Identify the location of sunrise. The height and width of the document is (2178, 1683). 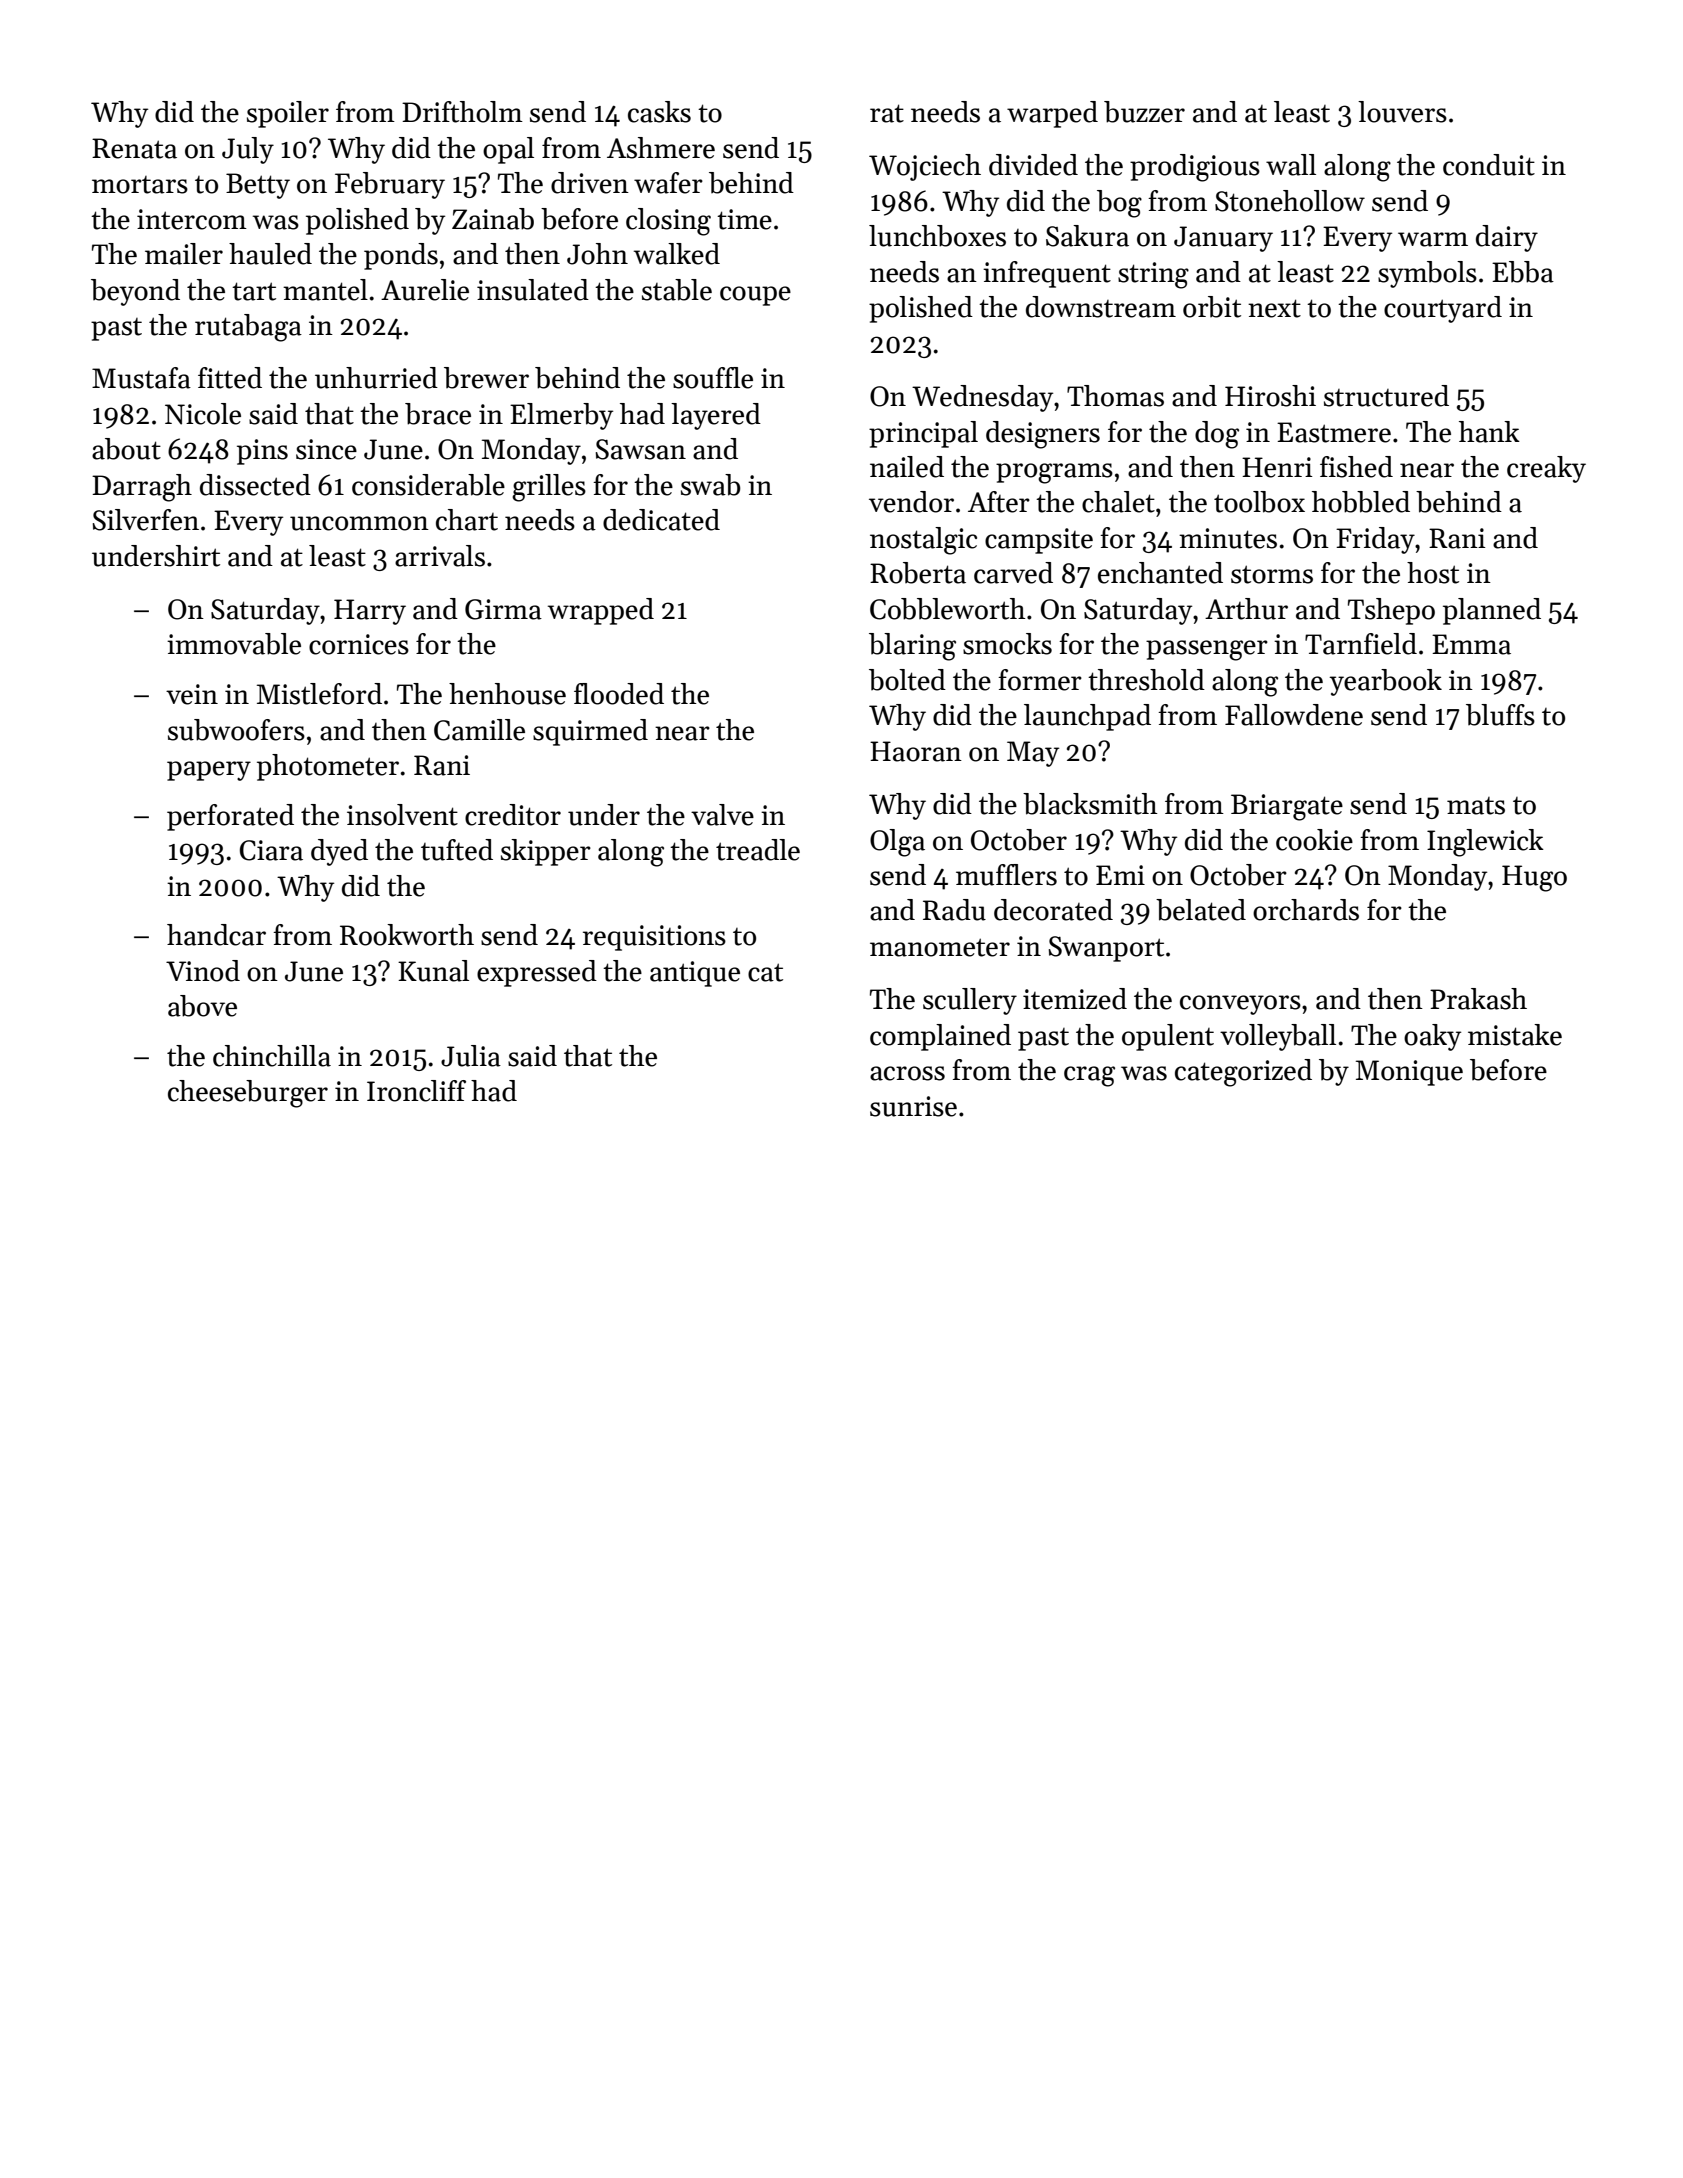
(913, 1106).
